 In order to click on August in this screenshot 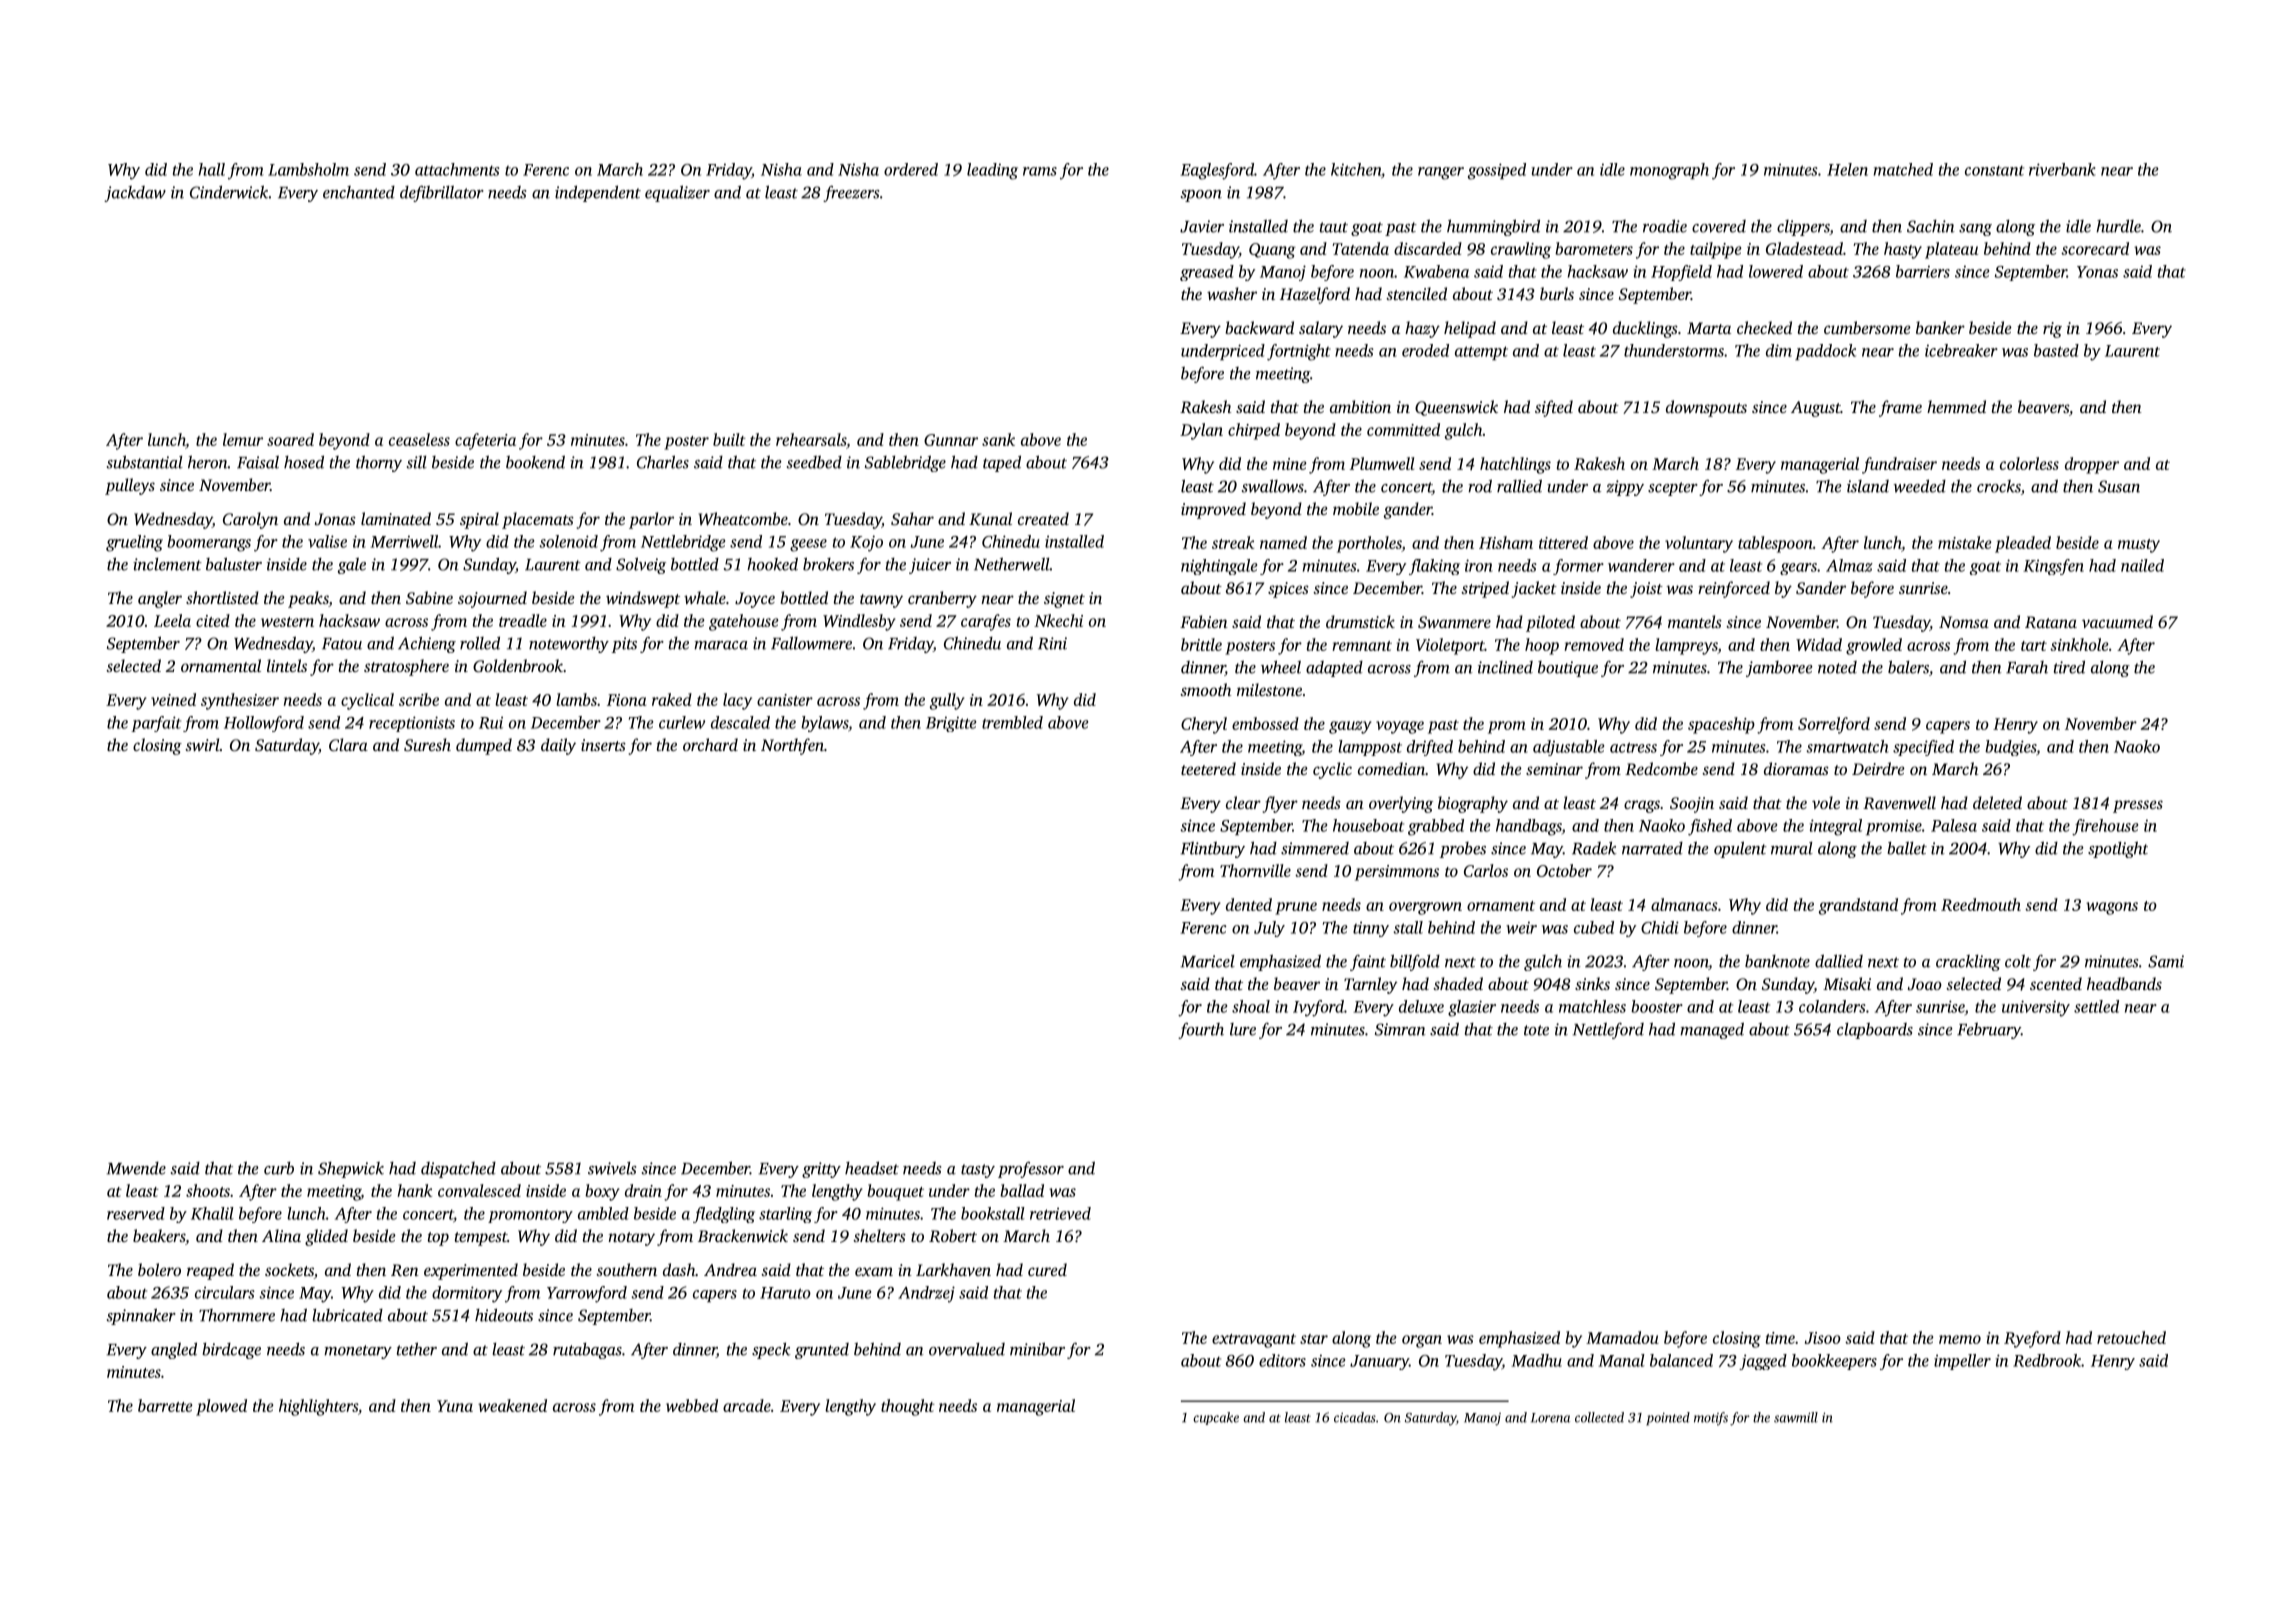, I will do `click(1816, 409)`.
